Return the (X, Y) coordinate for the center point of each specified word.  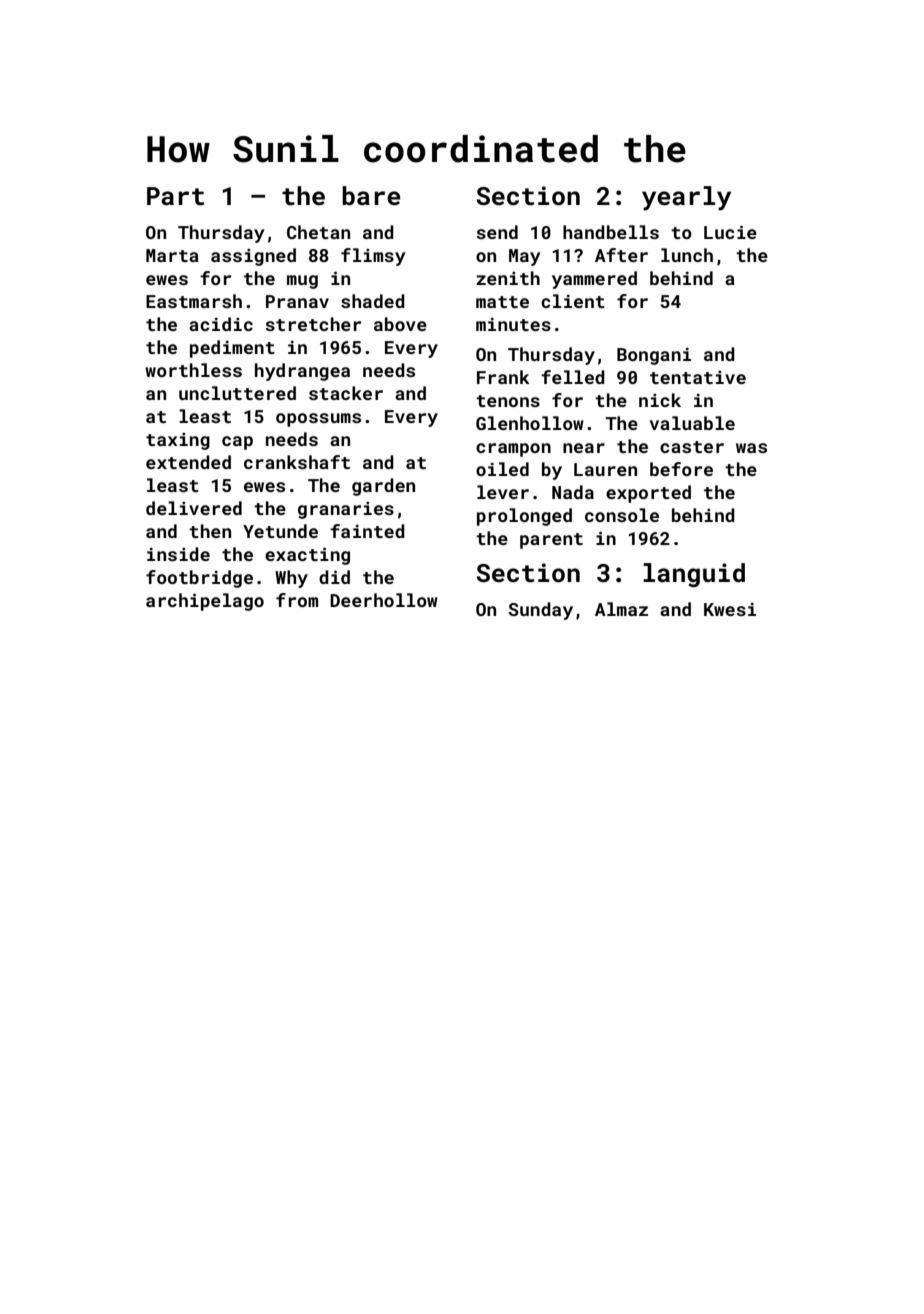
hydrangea (302, 372)
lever (503, 492)
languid (694, 575)
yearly (686, 198)
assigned (253, 257)
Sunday (540, 611)
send (497, 232)
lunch (687, 255)
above (400, 324)
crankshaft (297, 462)
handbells (611, 232)
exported (648, 494)
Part (175, 196)
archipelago (205, 602)
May (524, 257)
